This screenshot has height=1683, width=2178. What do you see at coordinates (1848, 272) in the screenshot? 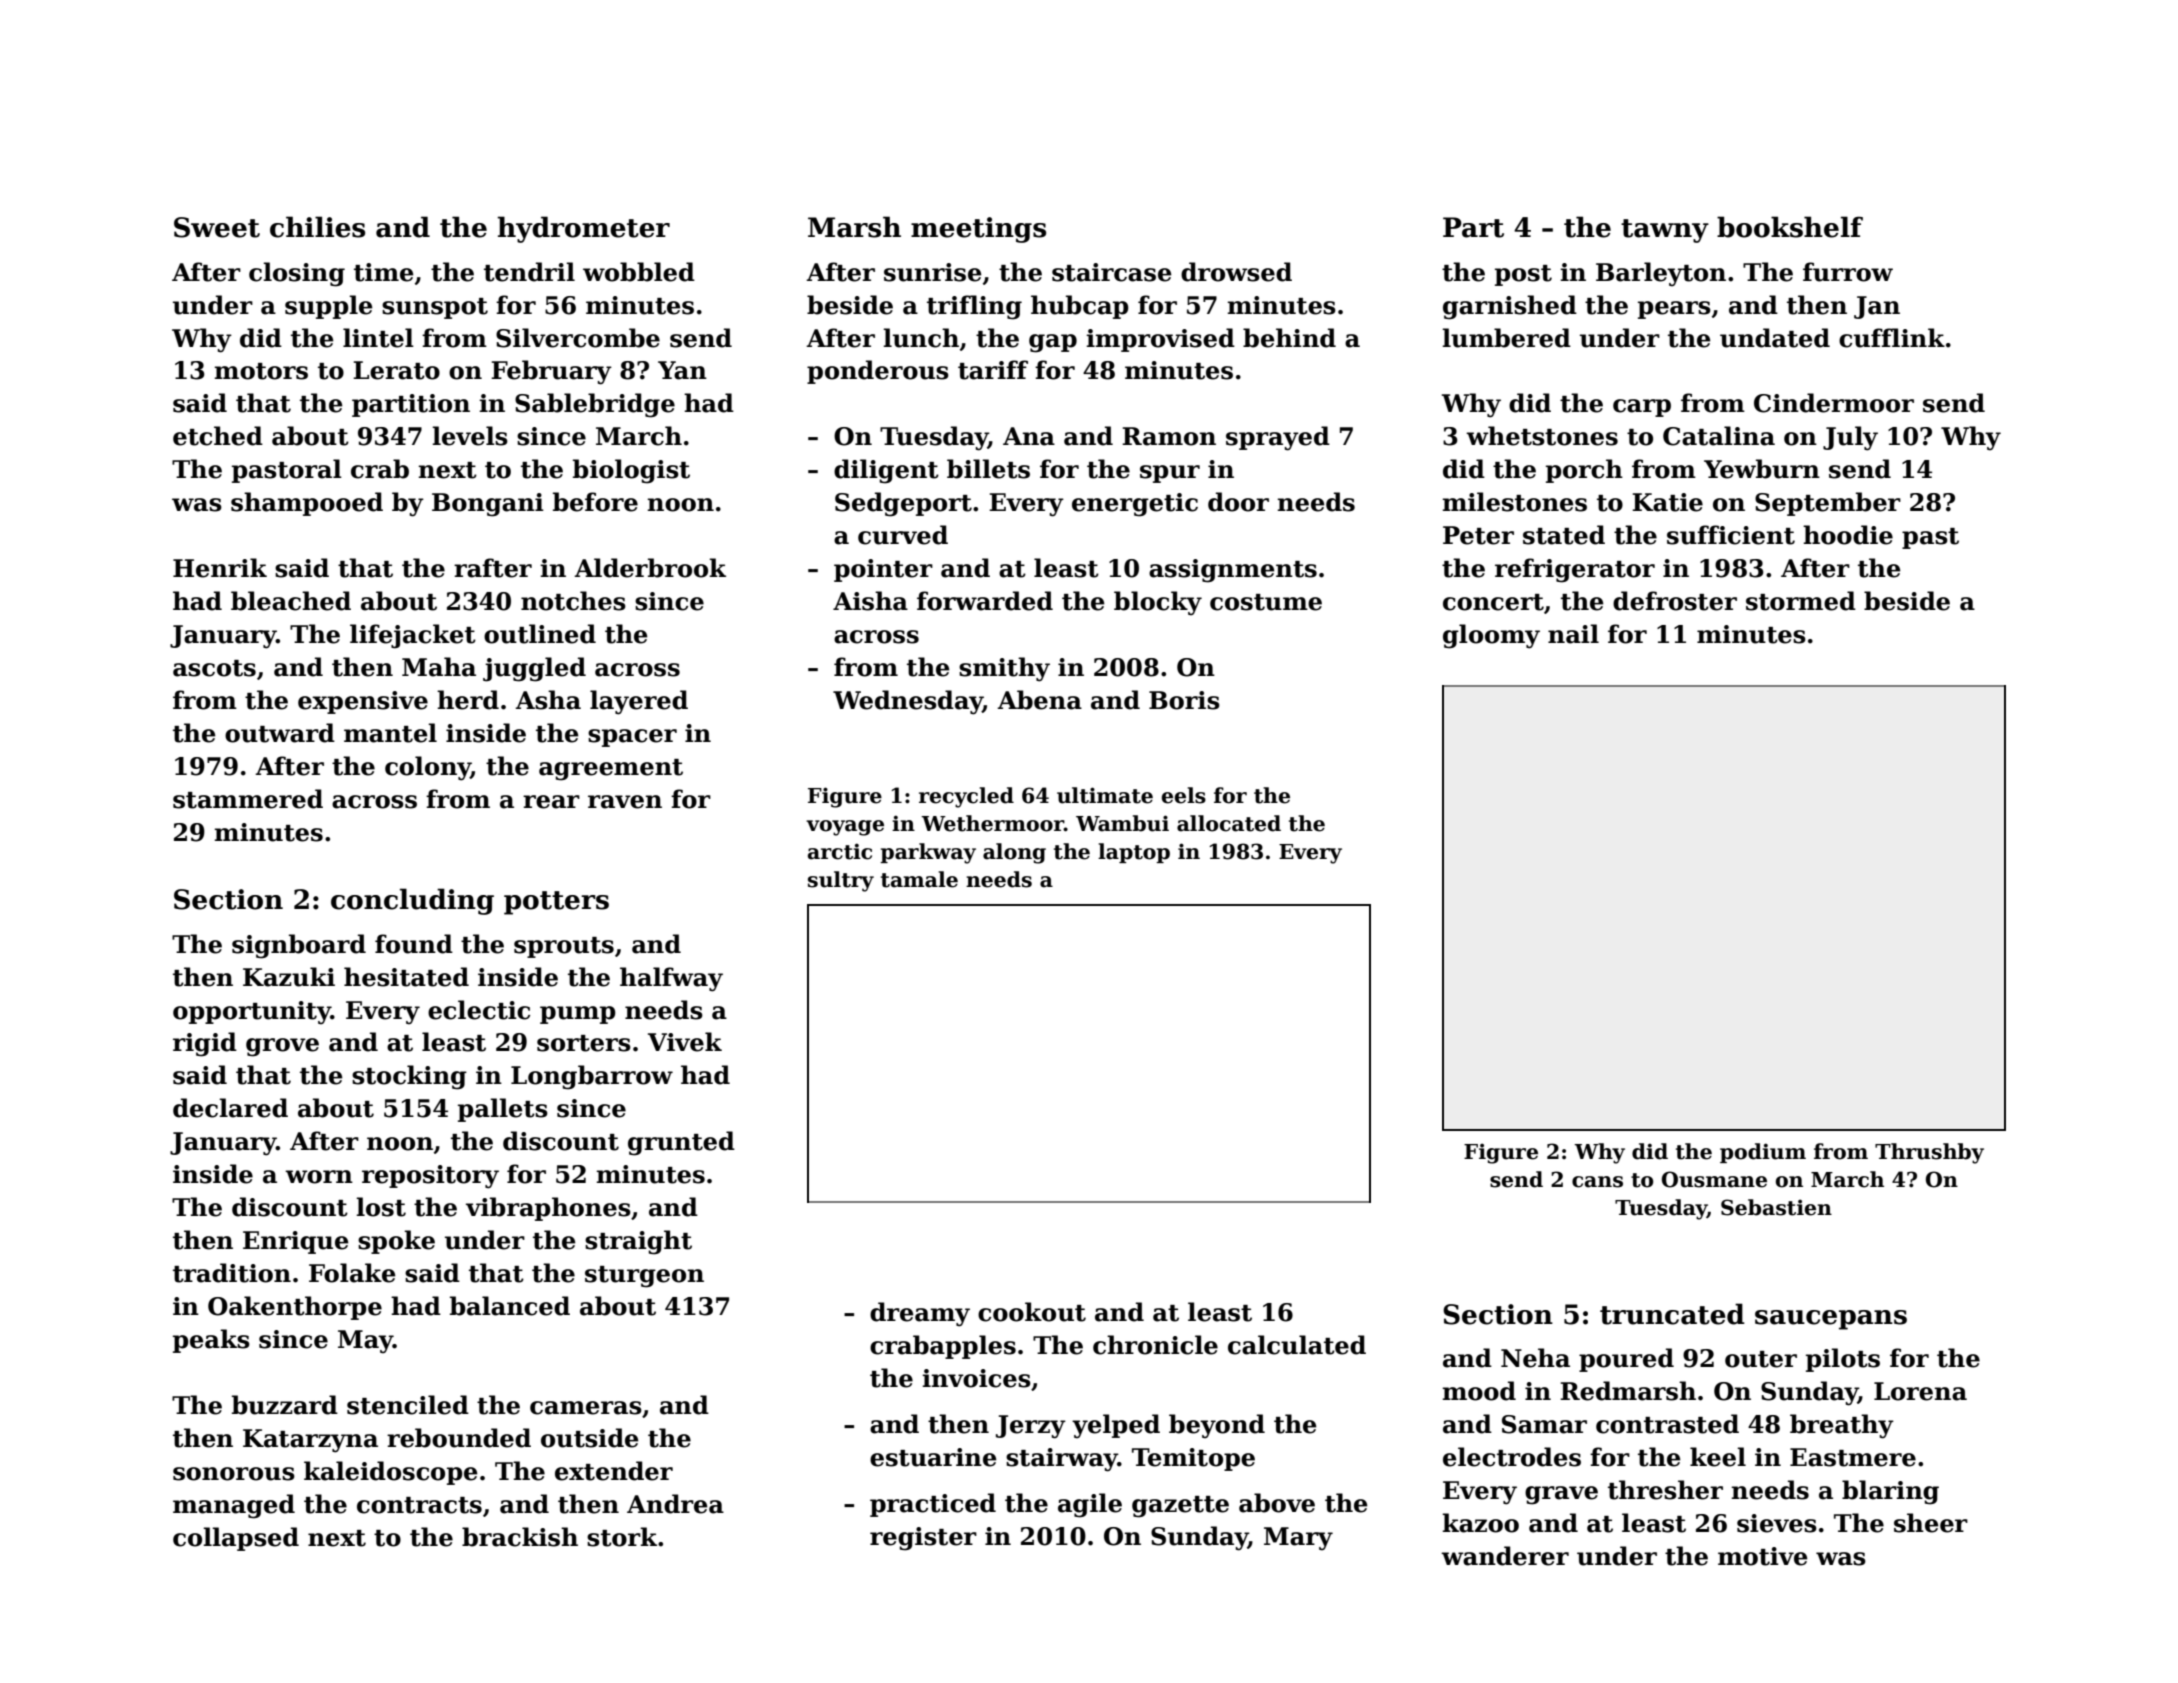
I see `furrow` at bounding box center [1848, 272].
